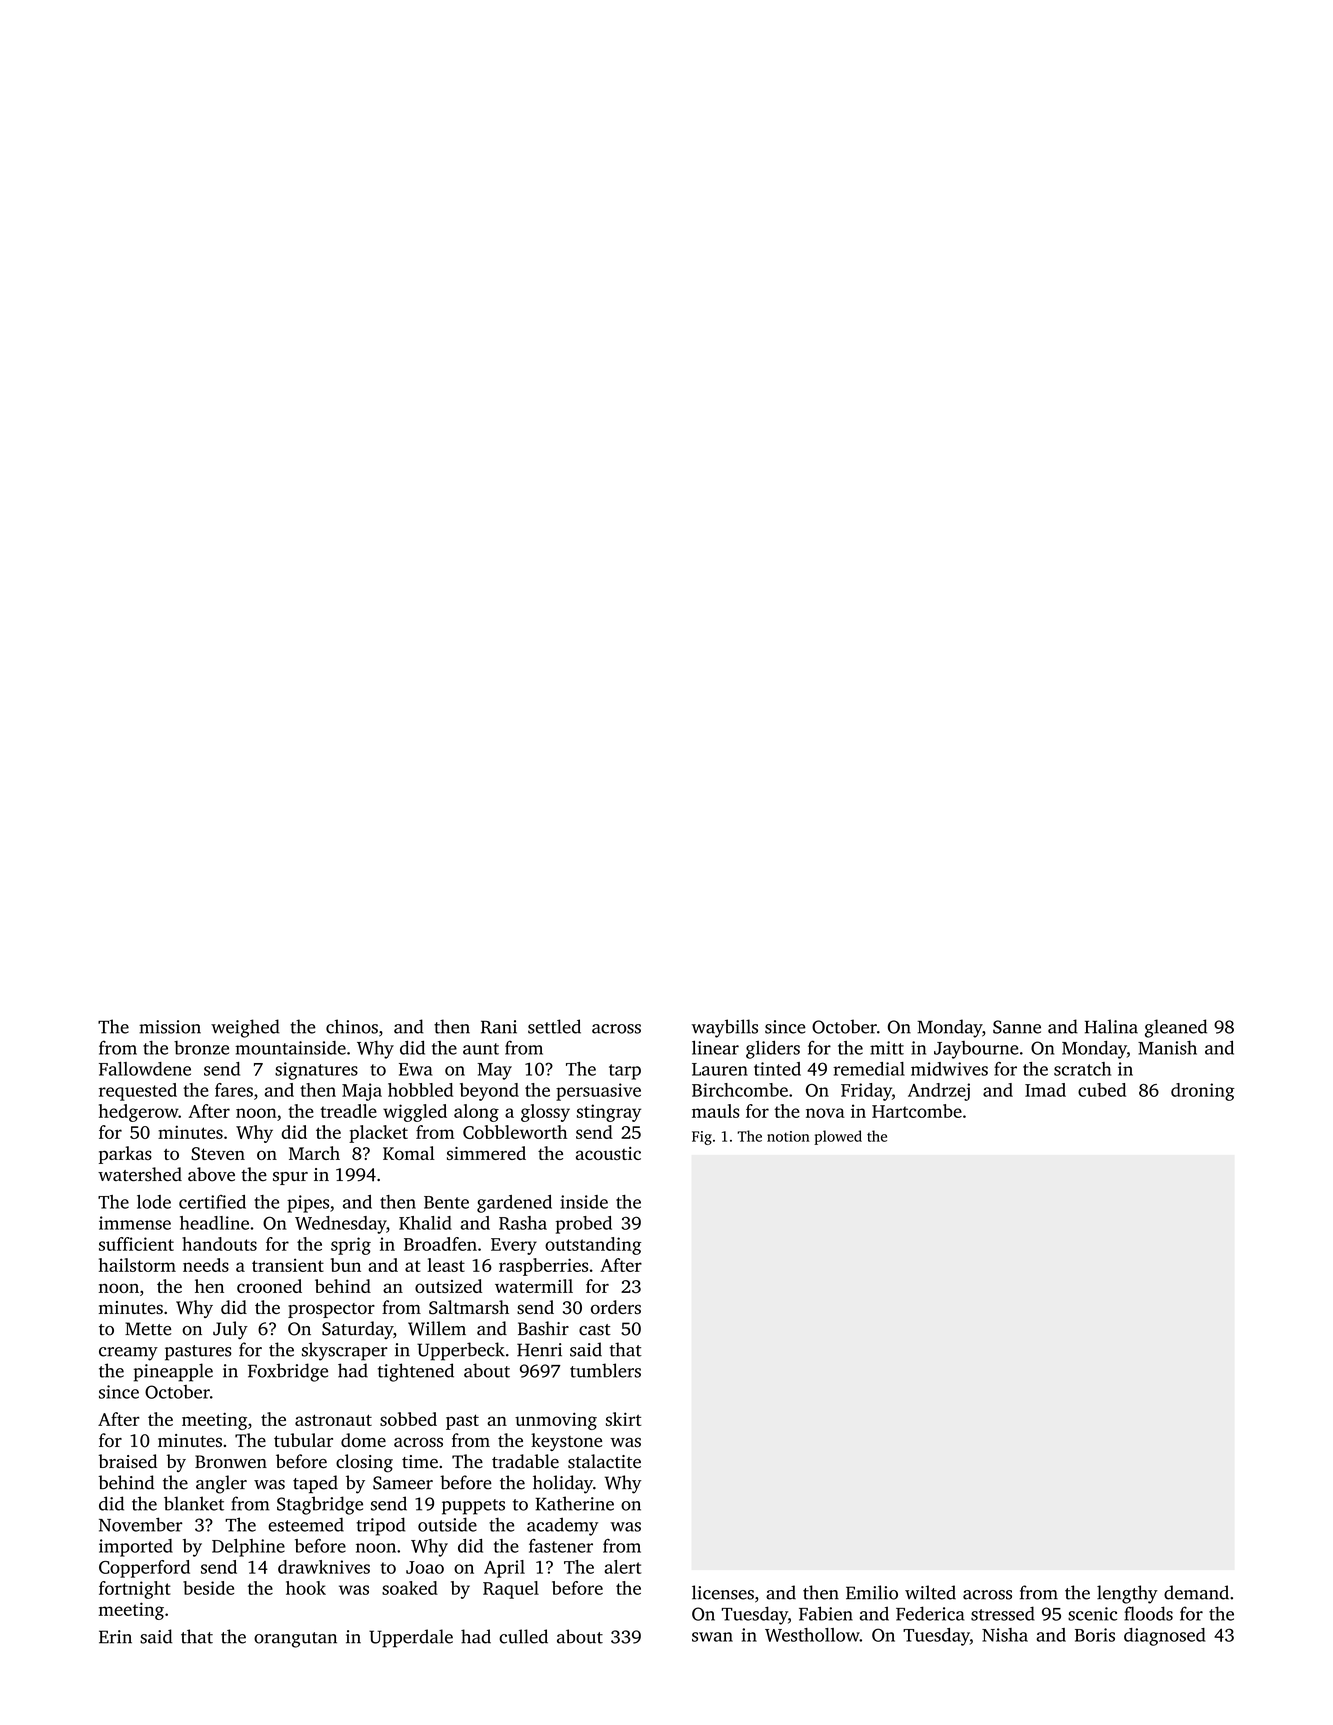 The height and width of the image is (1725, 1333). Describe the element at coordinates (1203, 1092) in the image. I see `droning` at that location.
